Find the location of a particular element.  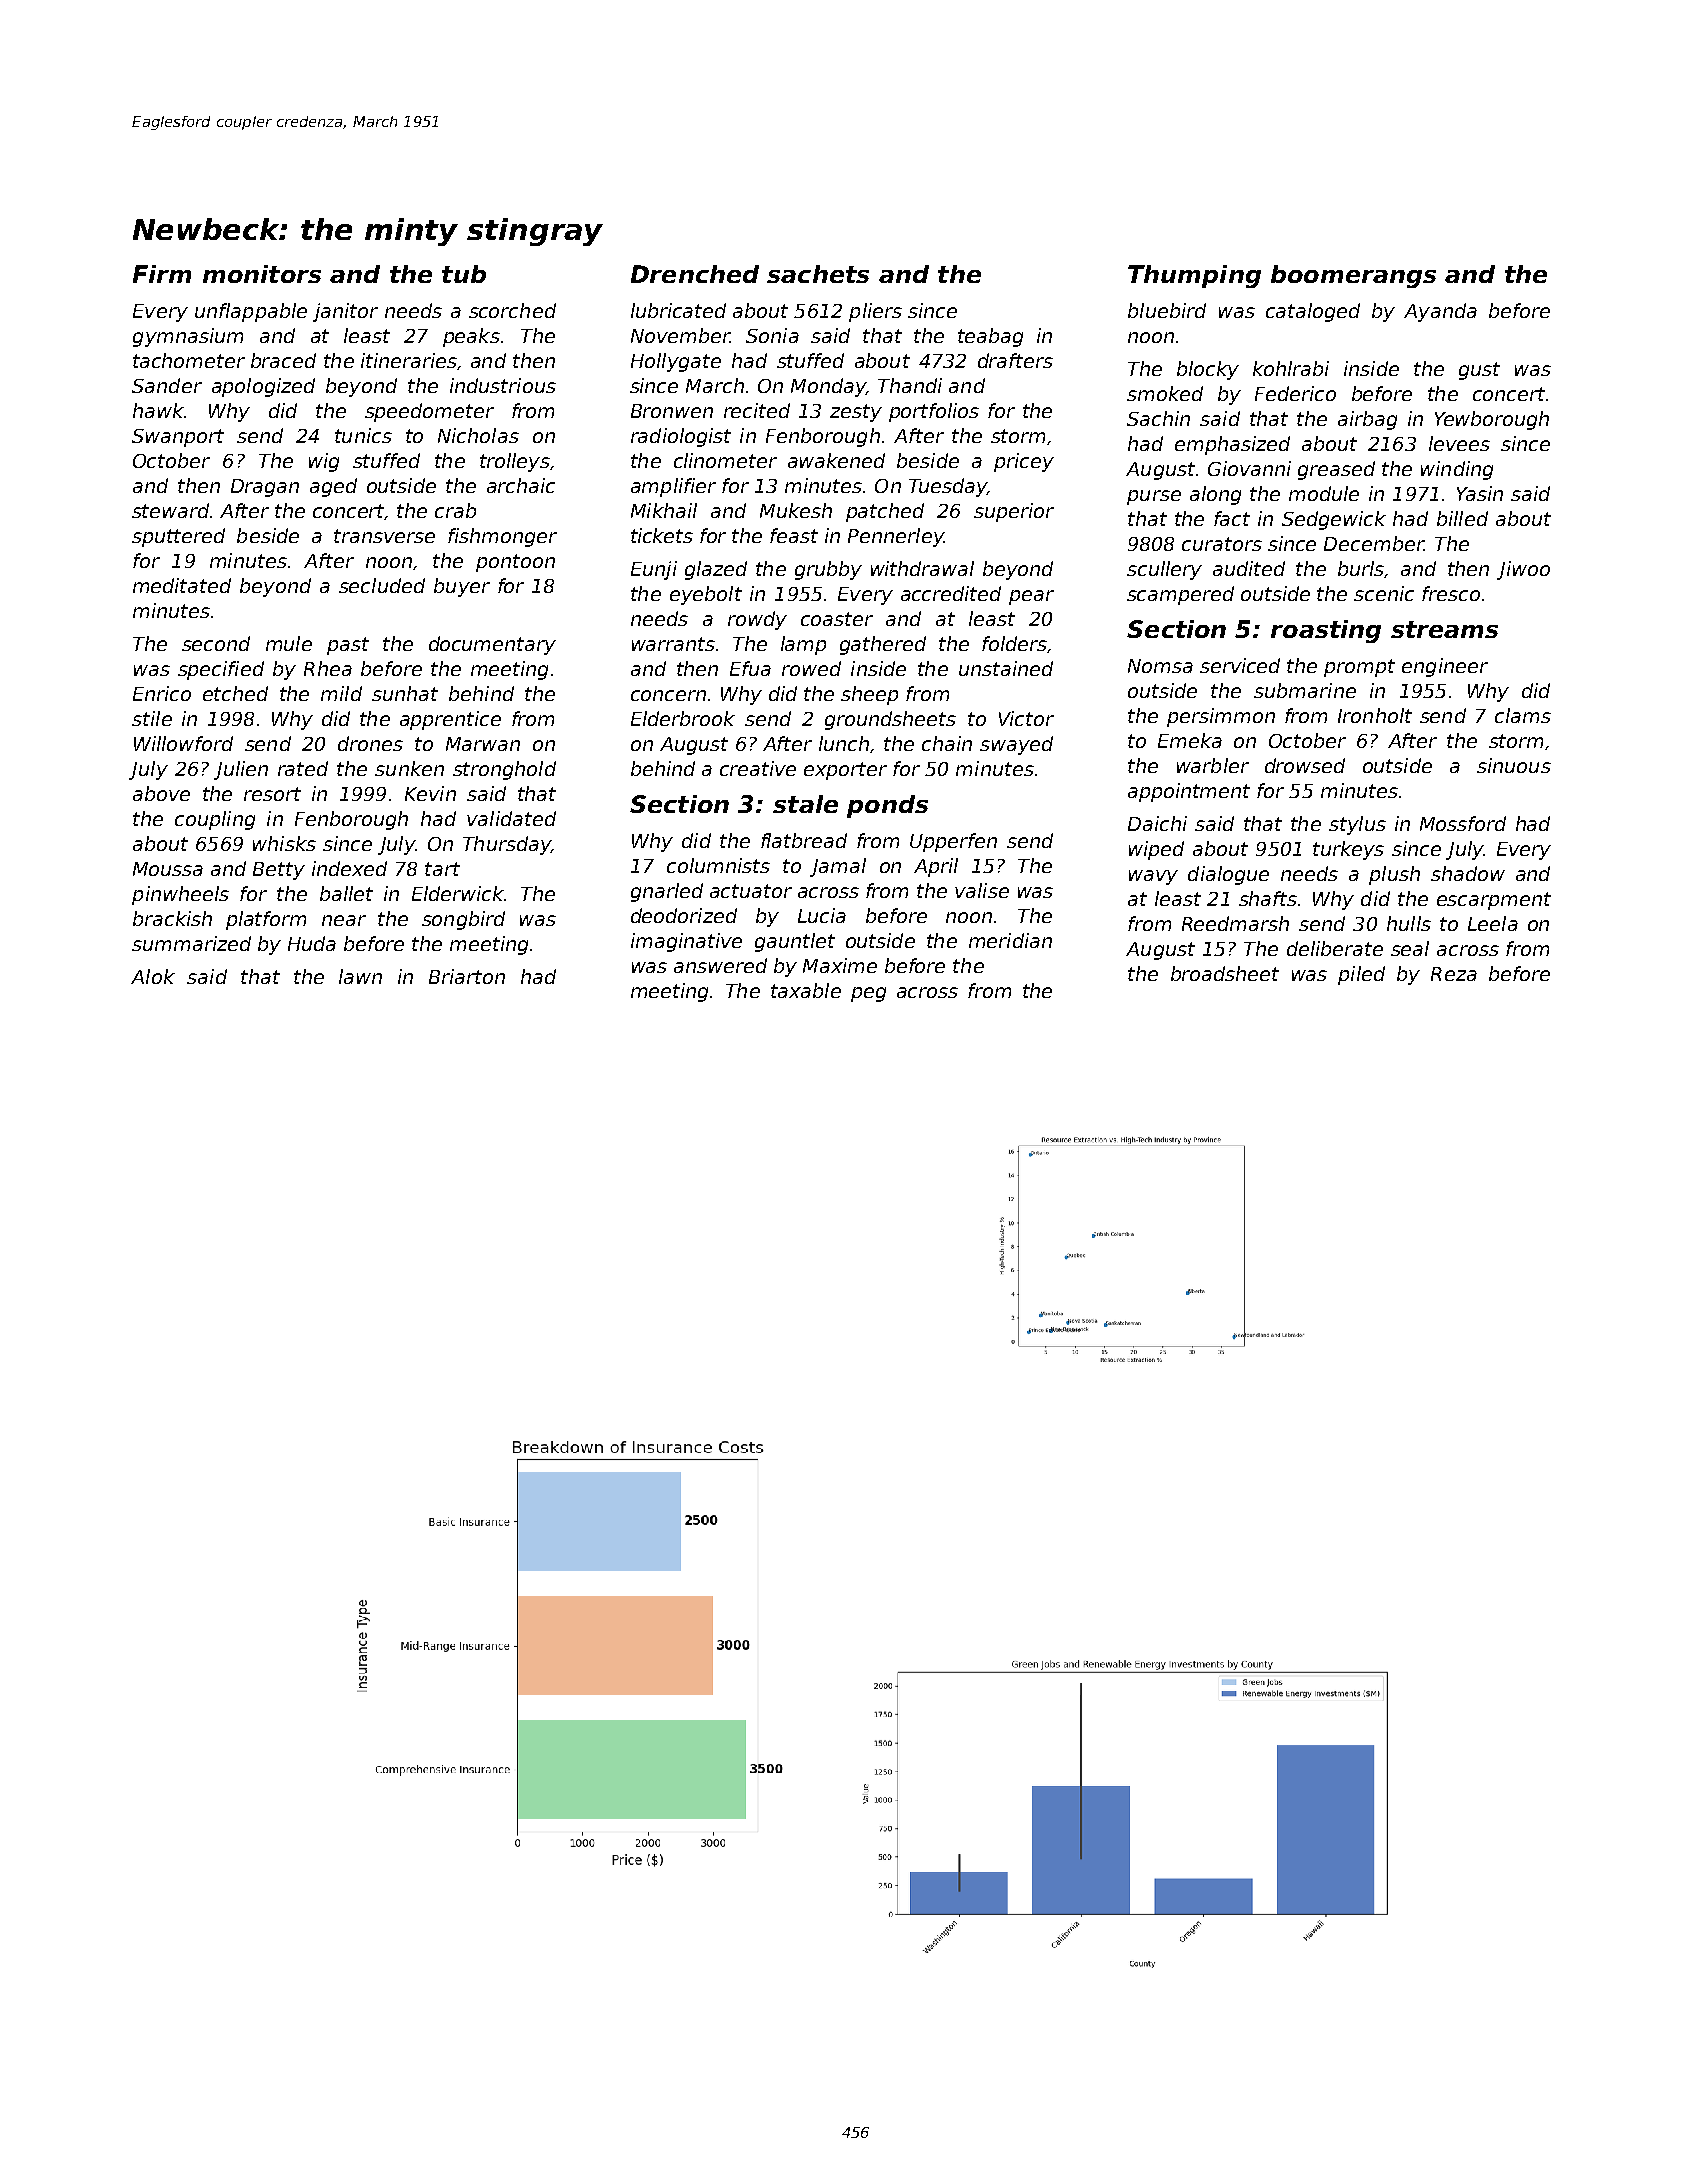

module is located at coordinates (1324, 493).
